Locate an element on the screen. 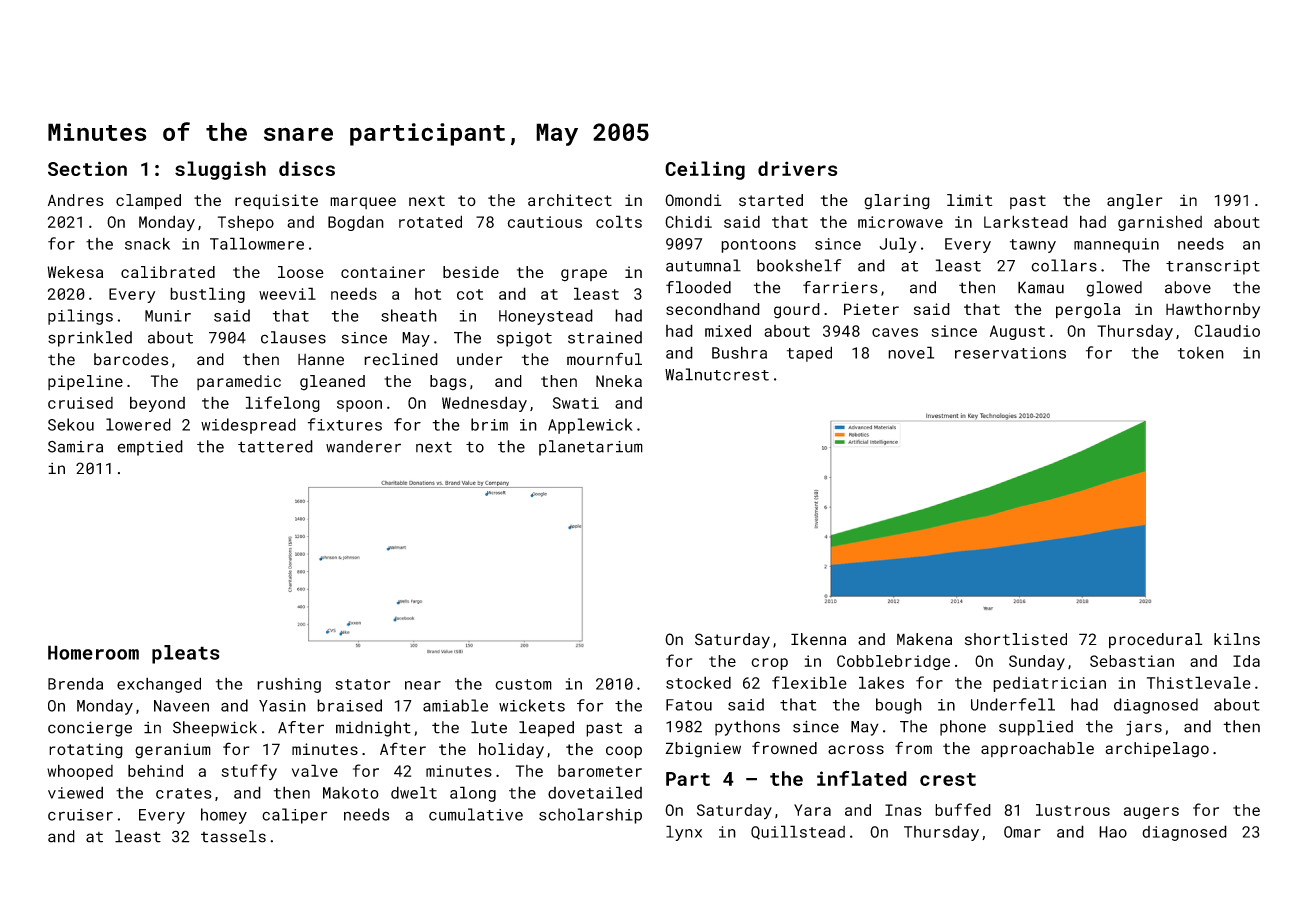 The height and width of the screenshot is (924, 1308). container is located at coordinates (383, 272).
